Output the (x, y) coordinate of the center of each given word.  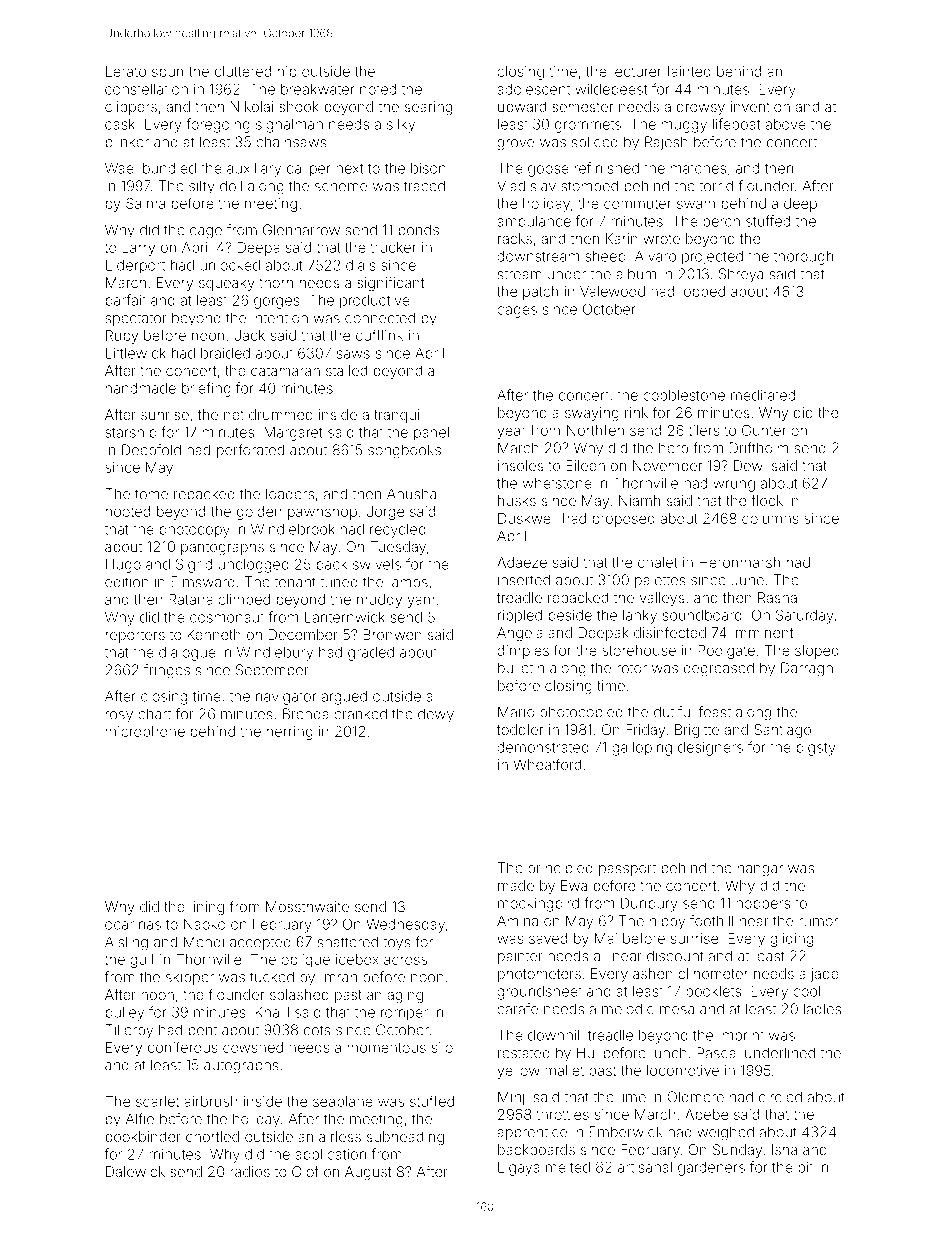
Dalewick (135, 1171)
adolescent (533, 89)
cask (120, 124)
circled (780, 1097)
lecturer (637, 71)
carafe (517, 1009)
